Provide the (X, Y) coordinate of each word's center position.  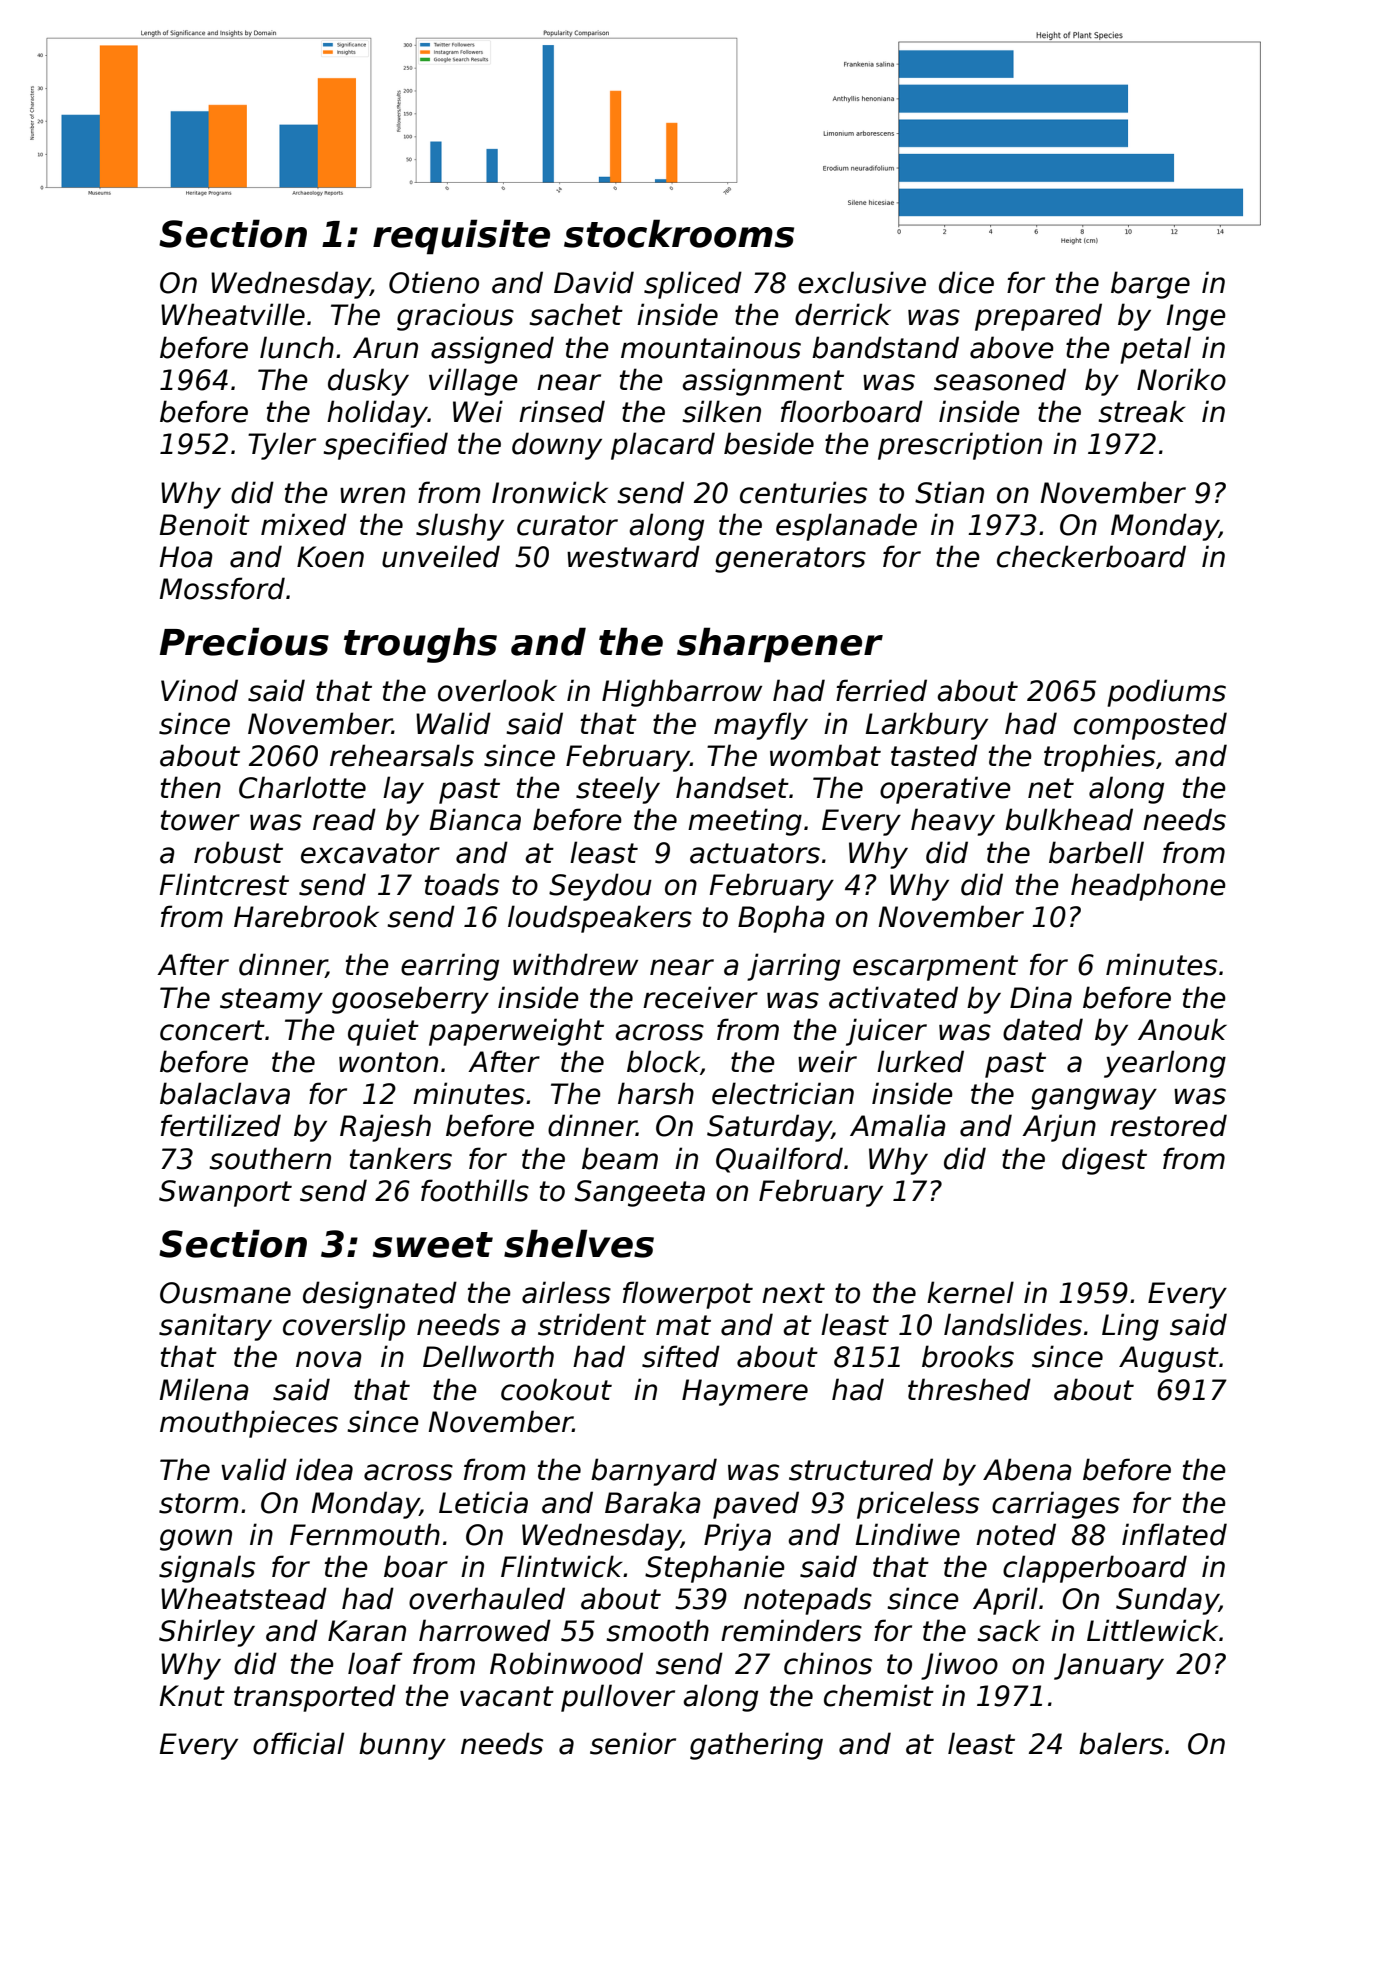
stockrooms (679, 233)
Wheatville (233, 314)
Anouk (1182, 1029)
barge (1150, 285)
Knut (192, 1696)
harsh (656, 1093)
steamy (271, 1001)
